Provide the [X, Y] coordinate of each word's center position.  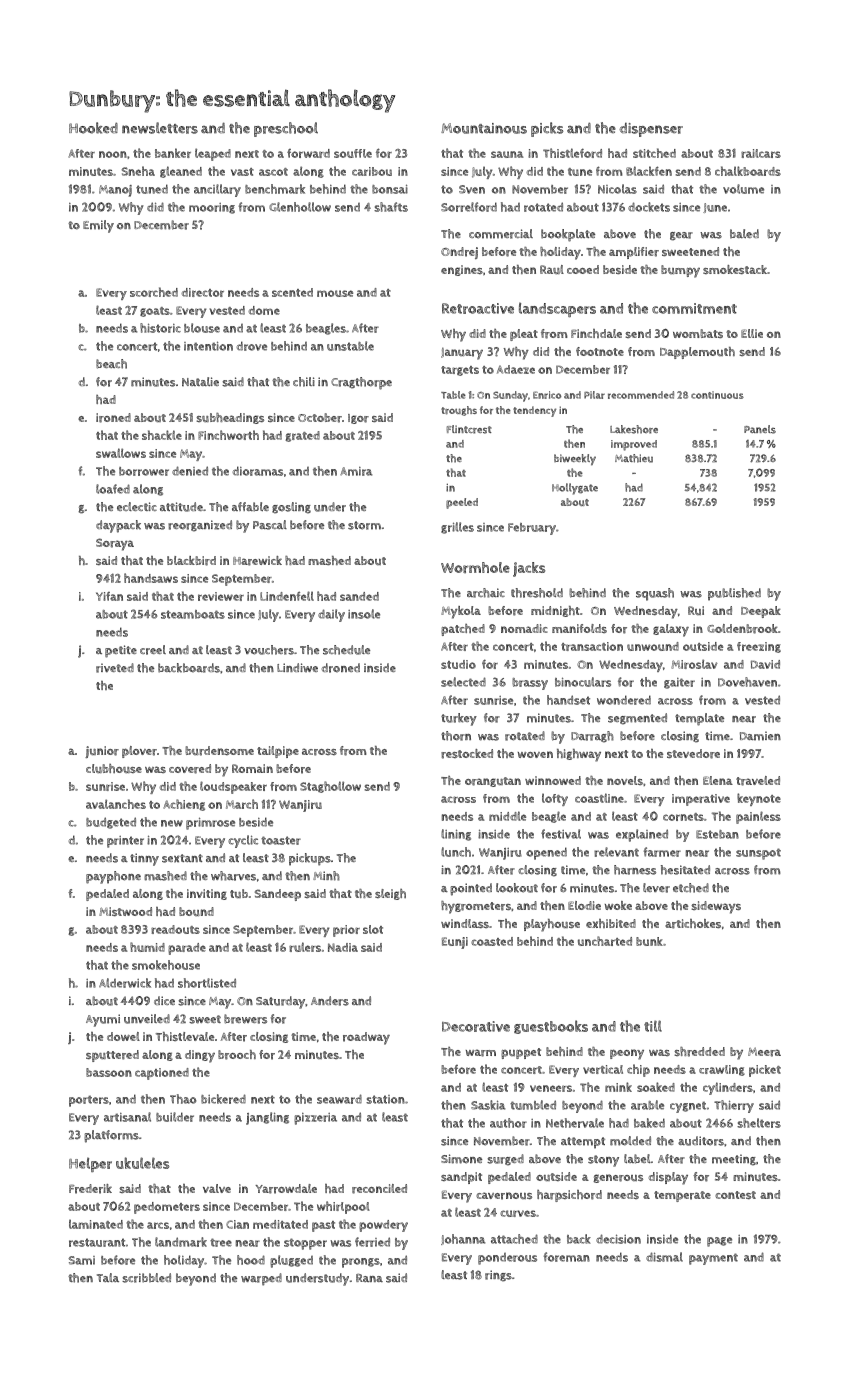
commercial [501, 234]
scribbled [146, 1278]
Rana [369, 1278]
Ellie [752, 333]
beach [111, 364]
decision [618, 1239]
